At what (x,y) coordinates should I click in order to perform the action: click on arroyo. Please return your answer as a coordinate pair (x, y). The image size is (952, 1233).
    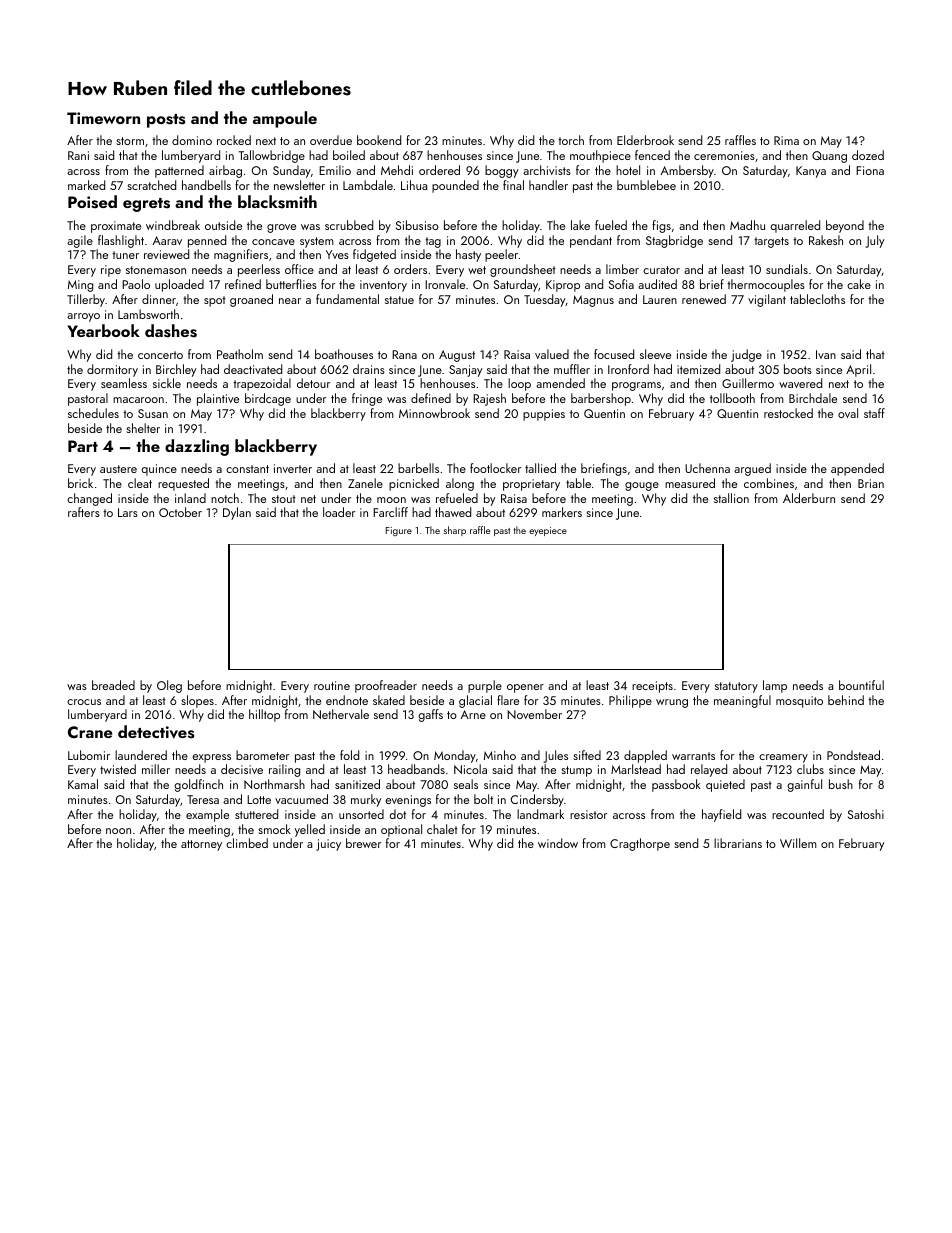
    Looking at the image, I should click on (83, 317).
